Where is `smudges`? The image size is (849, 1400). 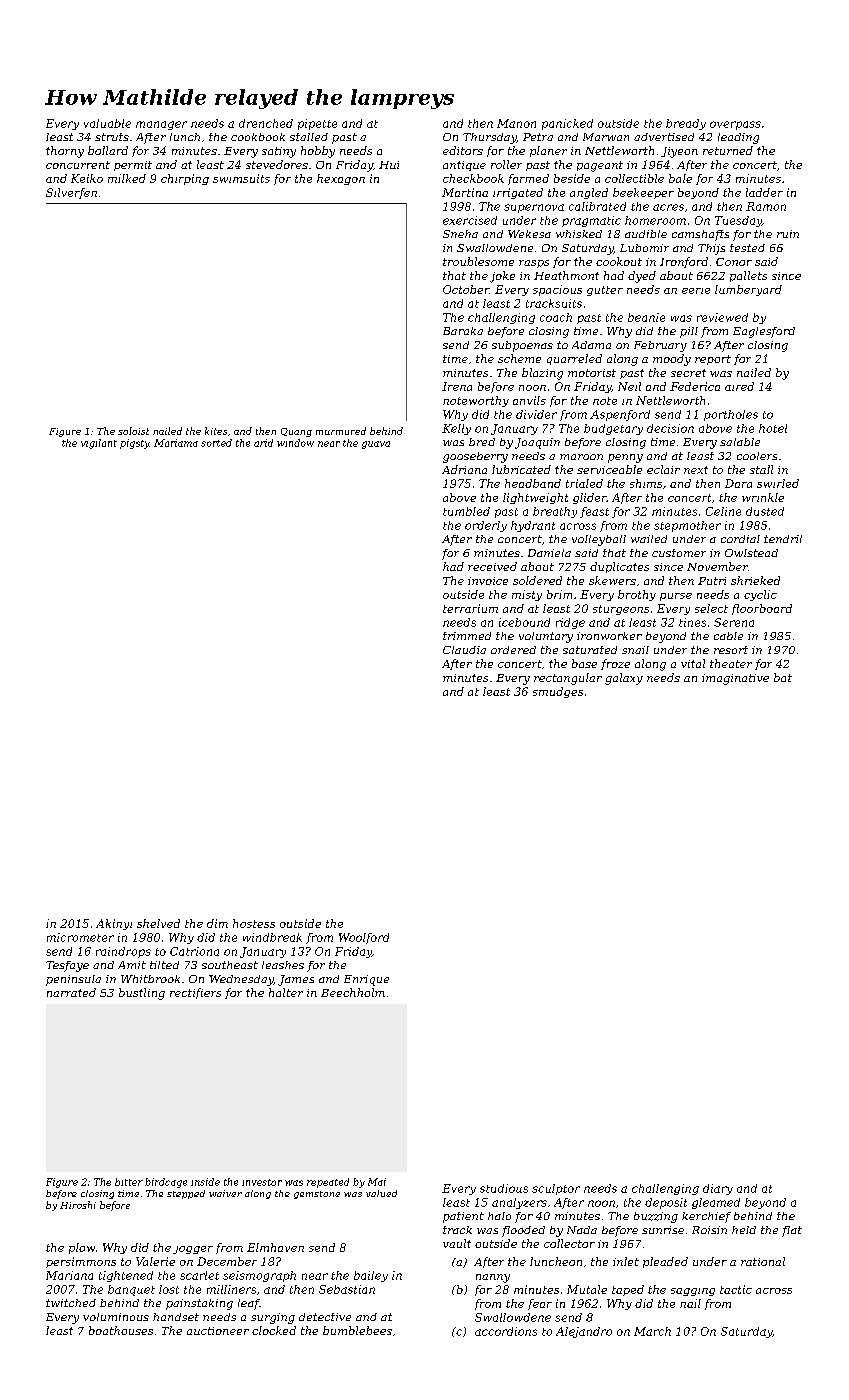
smudges is located at coordinates (558, 692).
